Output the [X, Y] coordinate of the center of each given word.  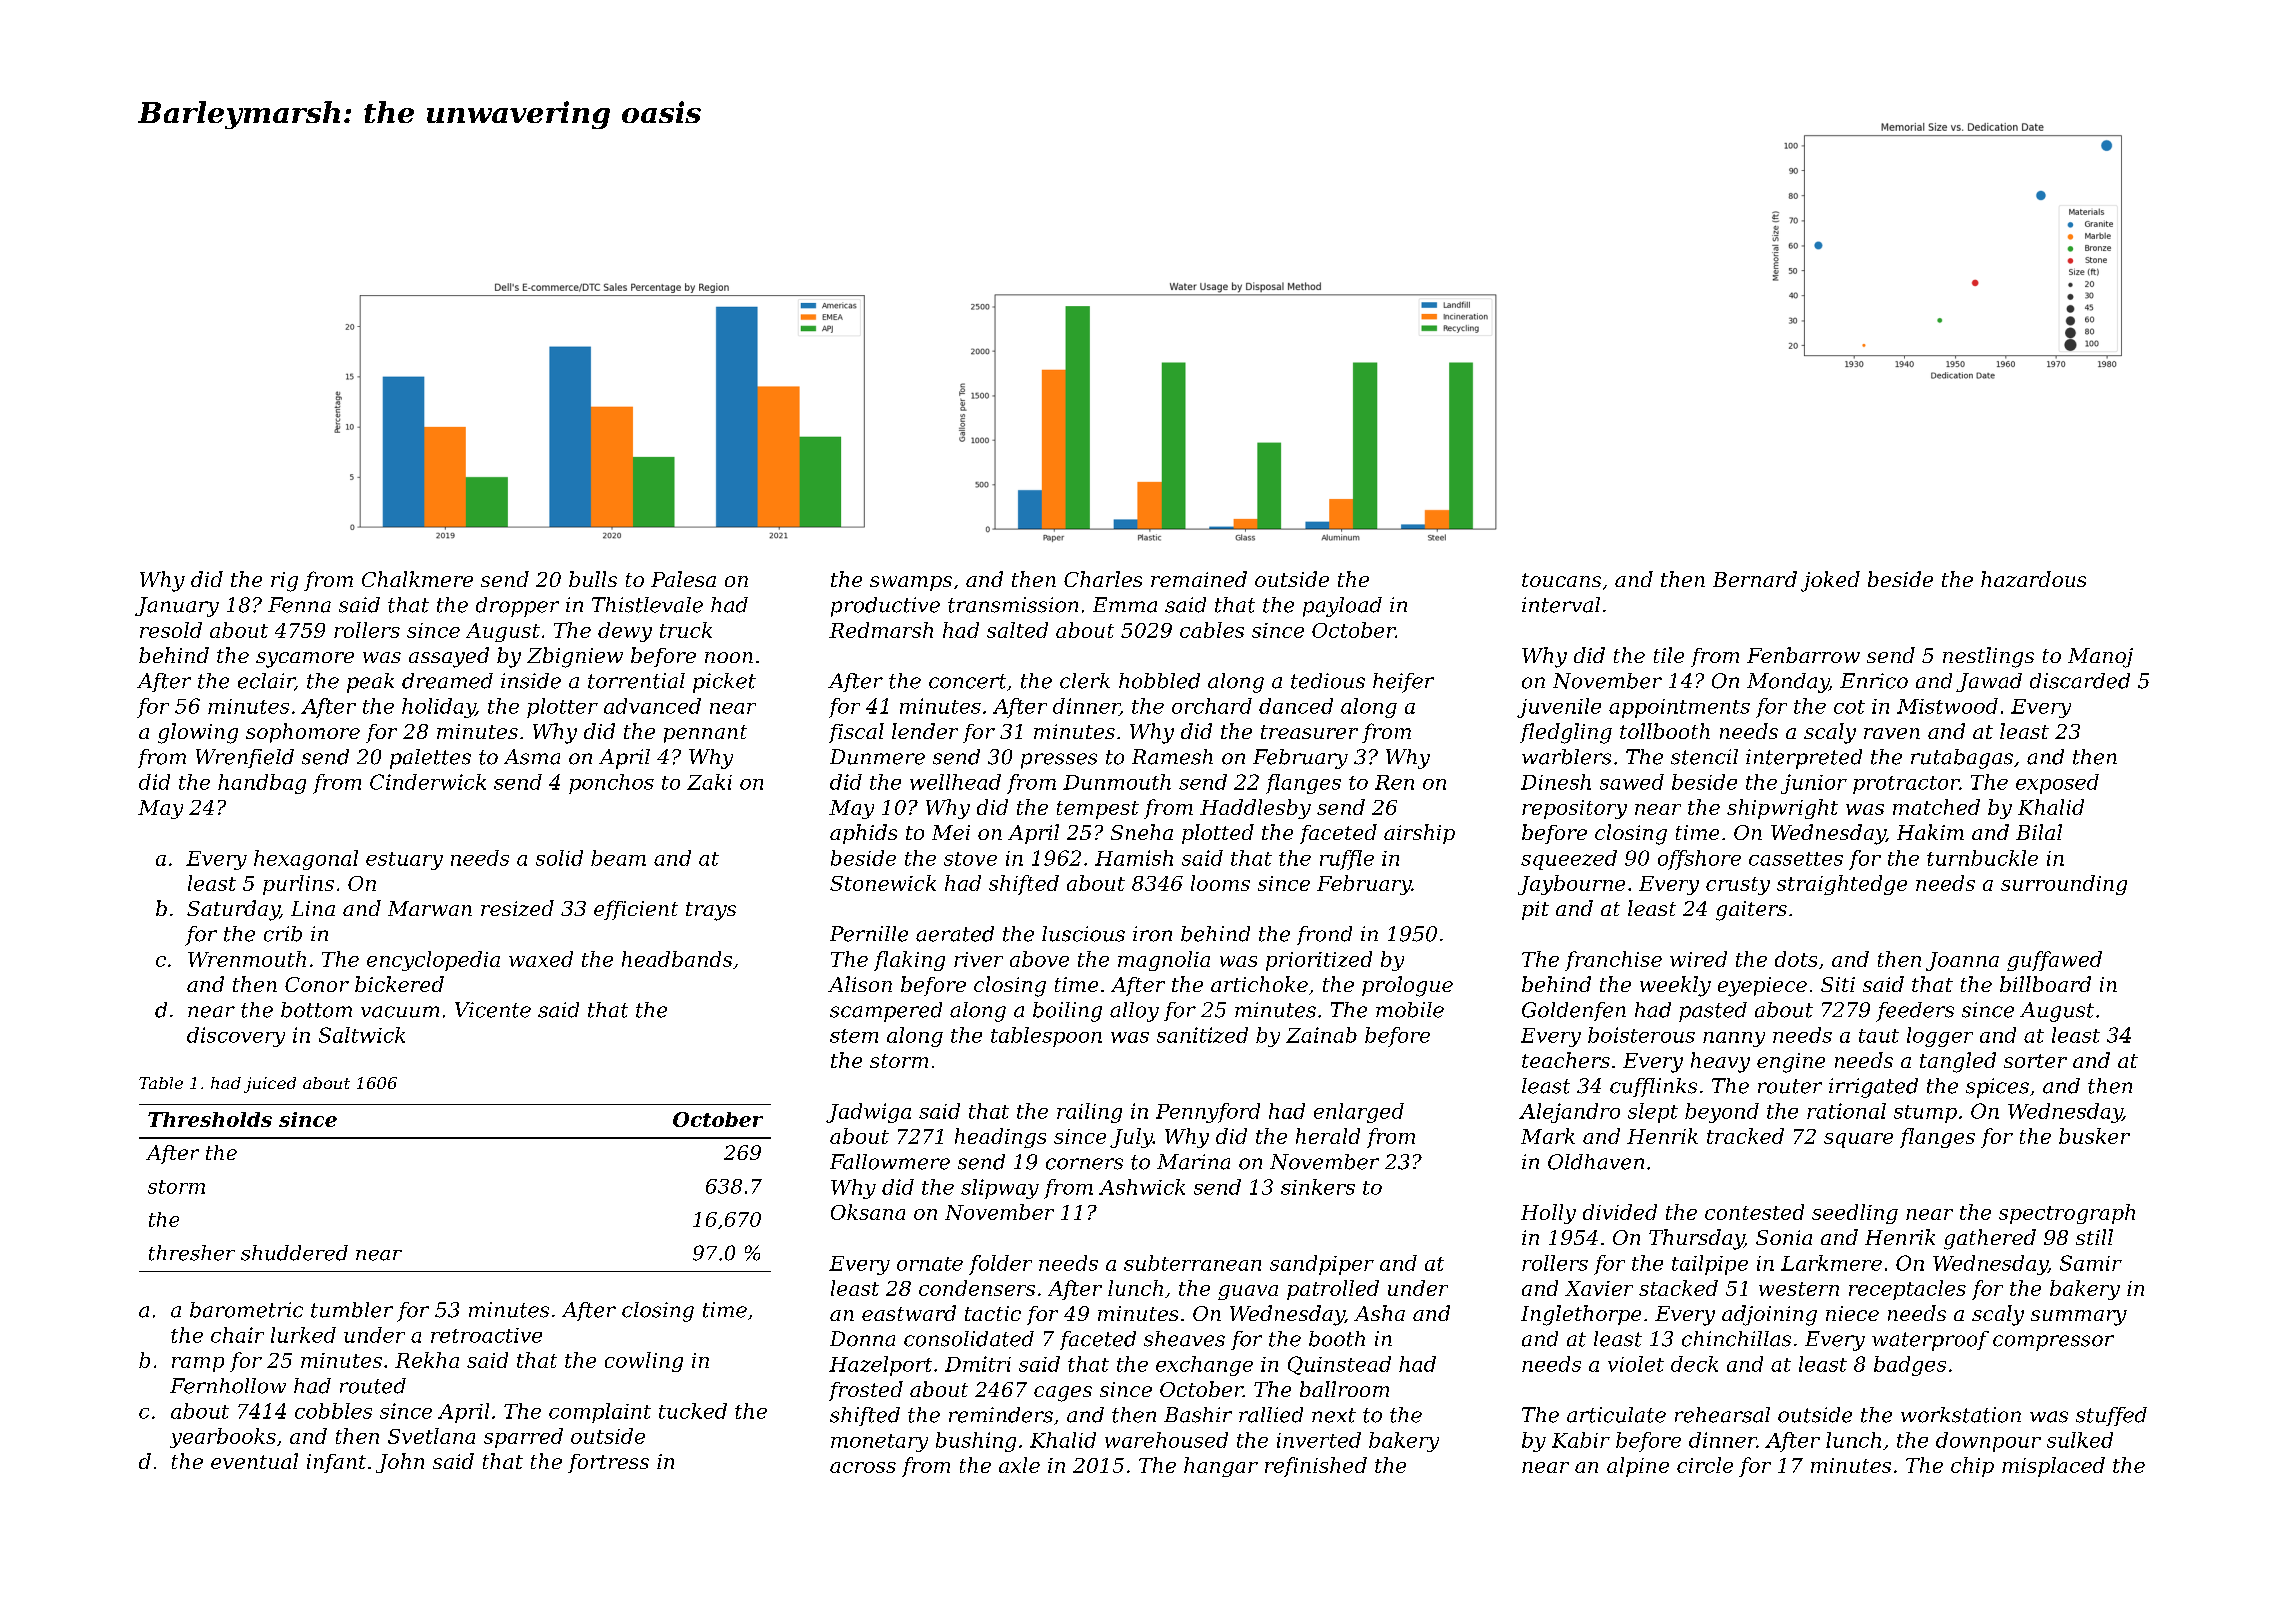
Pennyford [1208, 1113]
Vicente [493, 1010]
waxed [541, 959]
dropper [517, 607]
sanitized [1202, 1035]
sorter [2035, 1061]
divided [1620, 1212]
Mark [1548, 1136]
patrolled [1333, 1290]
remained [1199, 579]
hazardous [2033, 579]
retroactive [486, 1335]
